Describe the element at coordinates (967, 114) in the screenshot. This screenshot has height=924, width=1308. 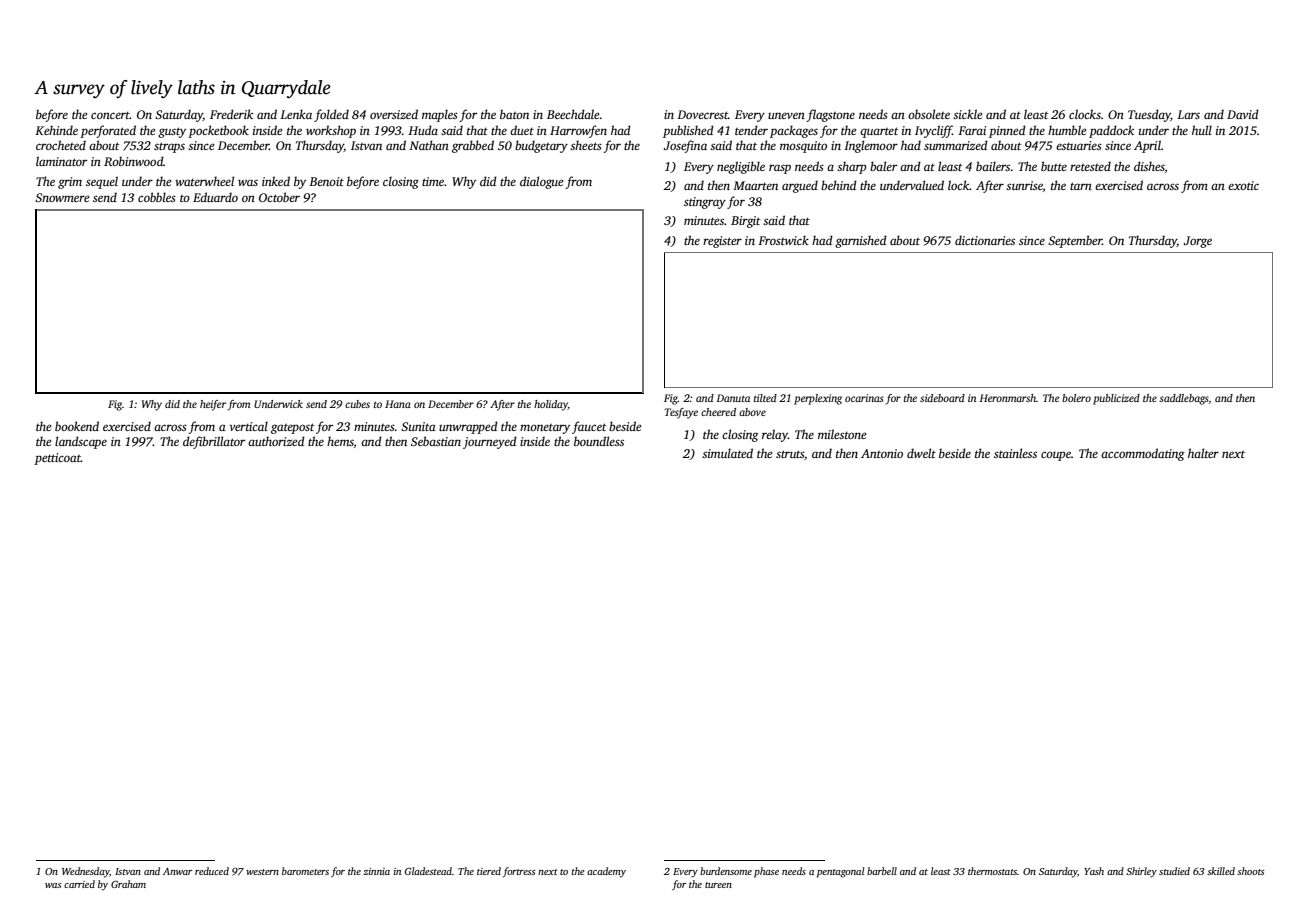
I see `sickle` at that location.
